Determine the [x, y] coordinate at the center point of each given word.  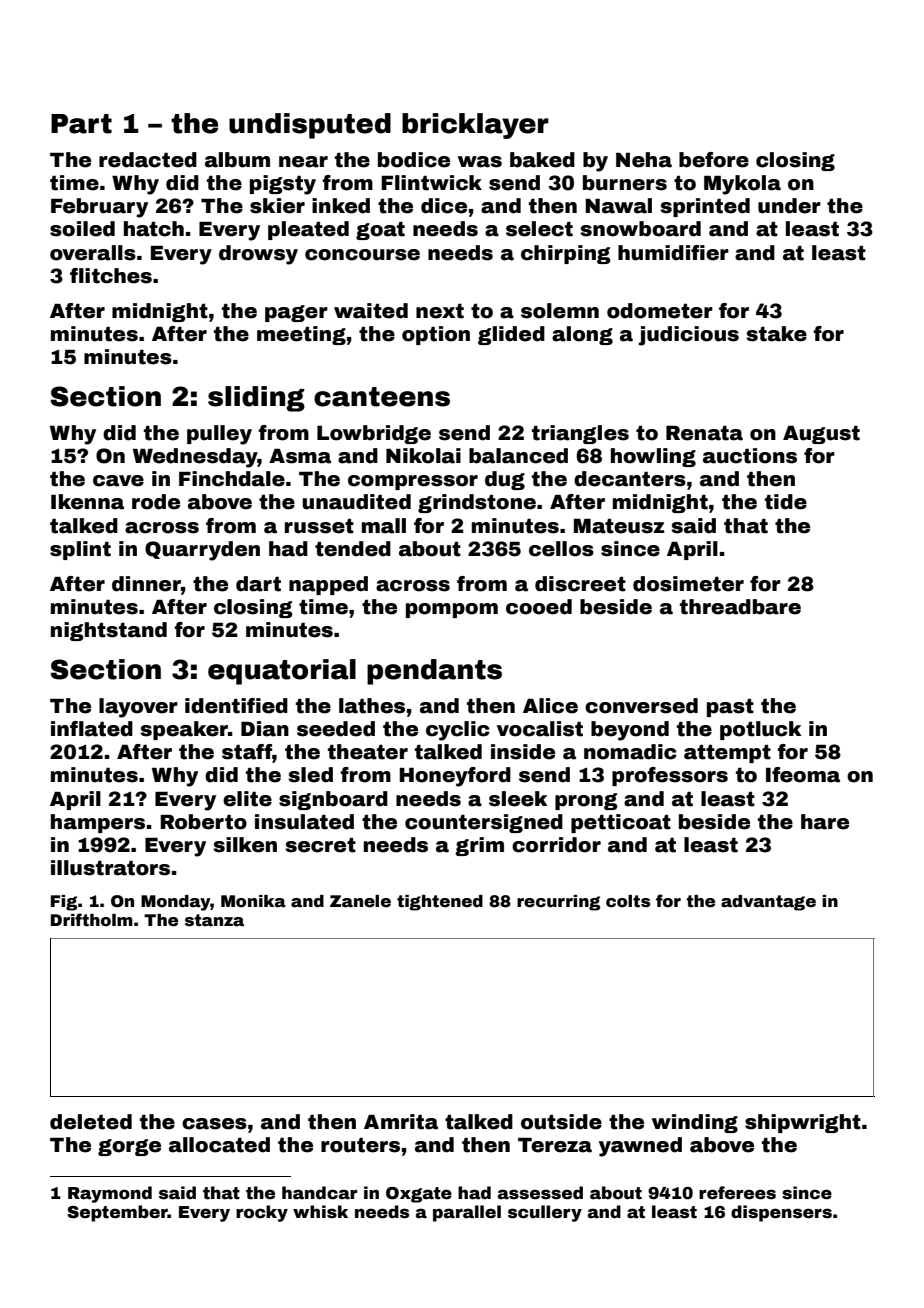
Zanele [360, 901]
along [582, 335]
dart [258, 584]
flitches [111, 276]
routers [360, 1145]
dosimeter [688, 584]
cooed [539, 607]
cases [214, 1124]
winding [695, 1123]
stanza [214, 920]
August [821, 435]
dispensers [781, 1213]
